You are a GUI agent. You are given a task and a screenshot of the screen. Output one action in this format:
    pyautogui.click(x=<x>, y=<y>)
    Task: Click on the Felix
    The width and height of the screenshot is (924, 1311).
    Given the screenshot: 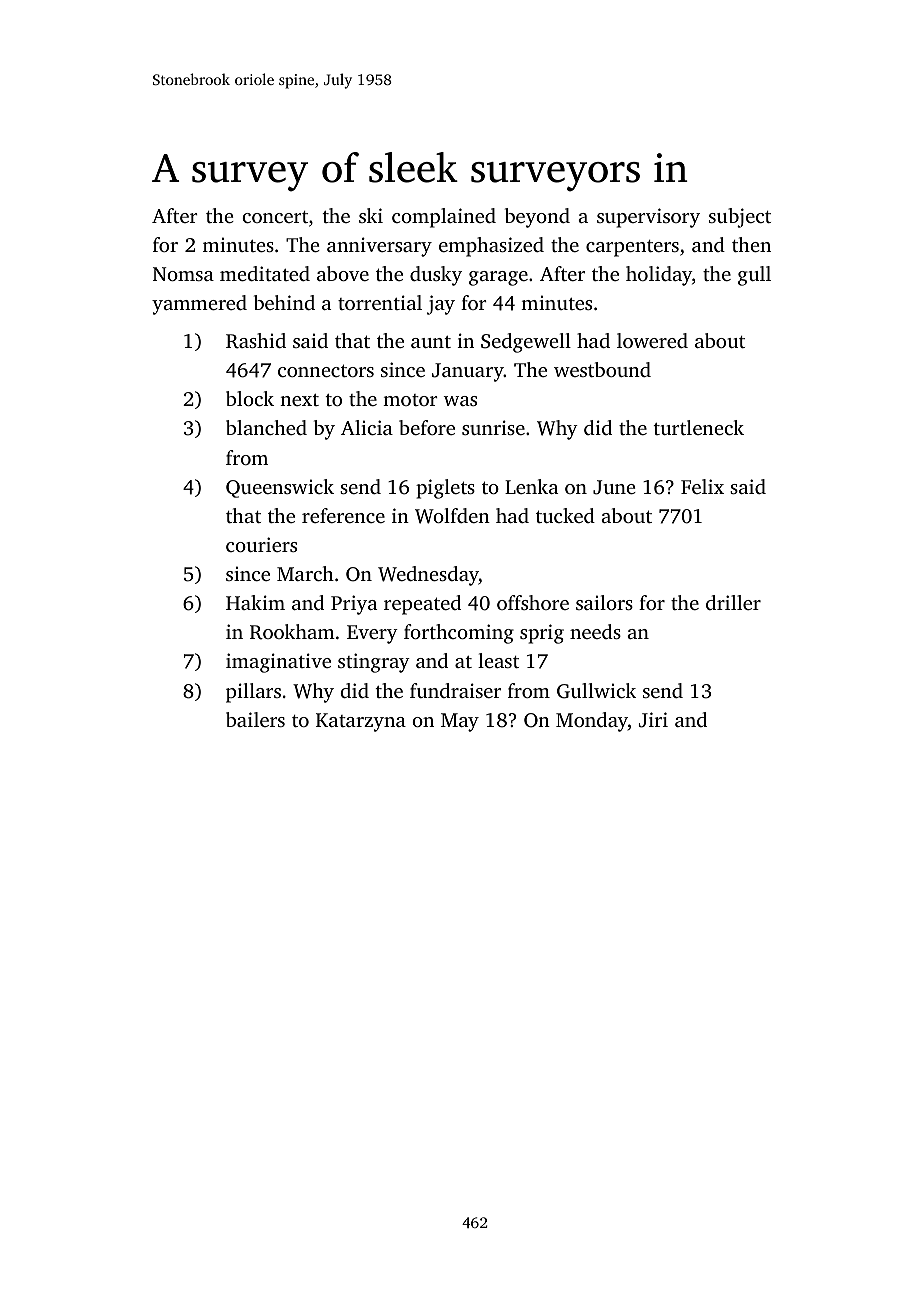 What is the action you would take?
    pyautogui.click(x=702, y=486)
